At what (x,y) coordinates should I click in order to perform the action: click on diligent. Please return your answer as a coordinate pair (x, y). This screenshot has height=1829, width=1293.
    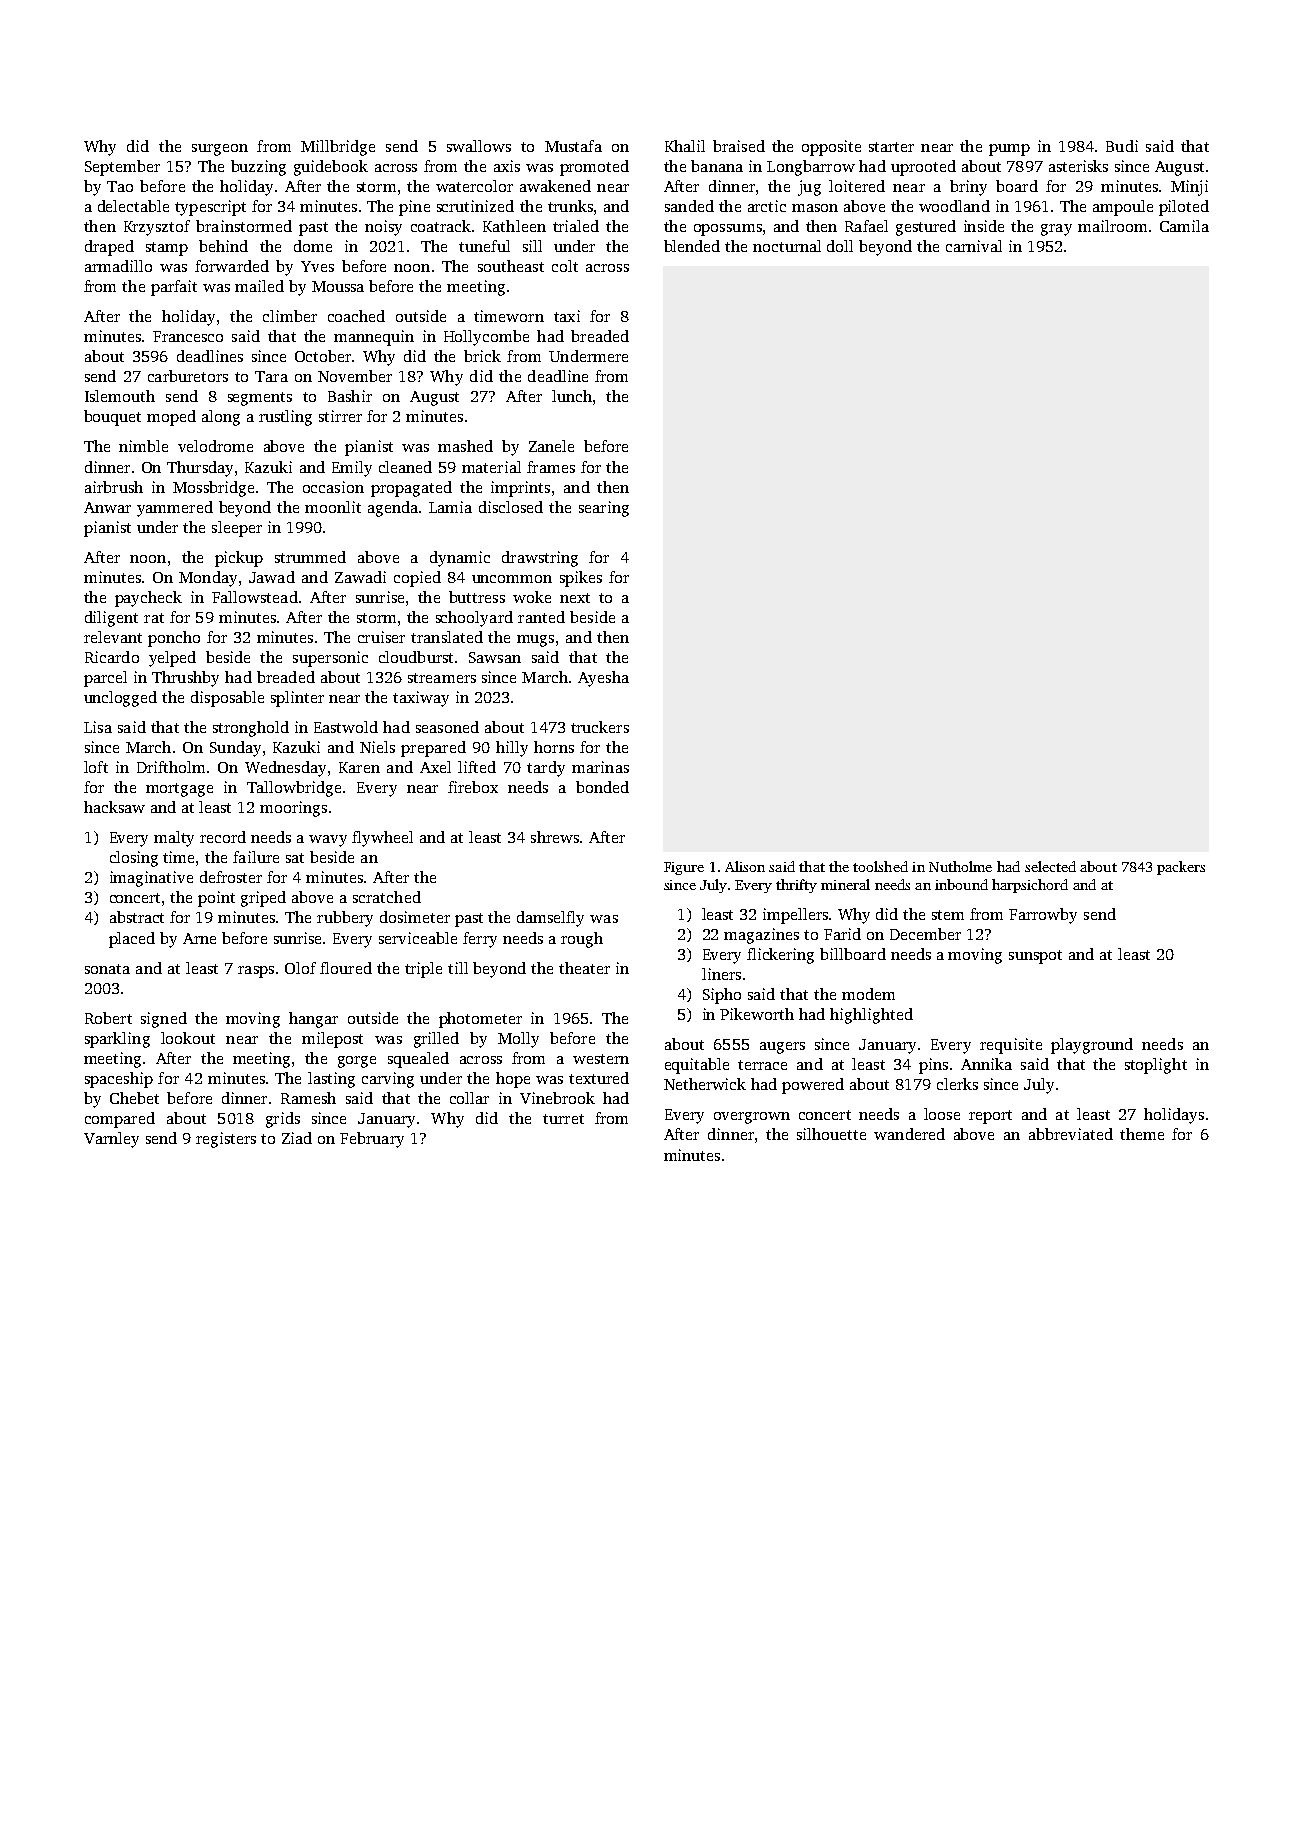
    Looking at the image, I should click on (111, 619).
